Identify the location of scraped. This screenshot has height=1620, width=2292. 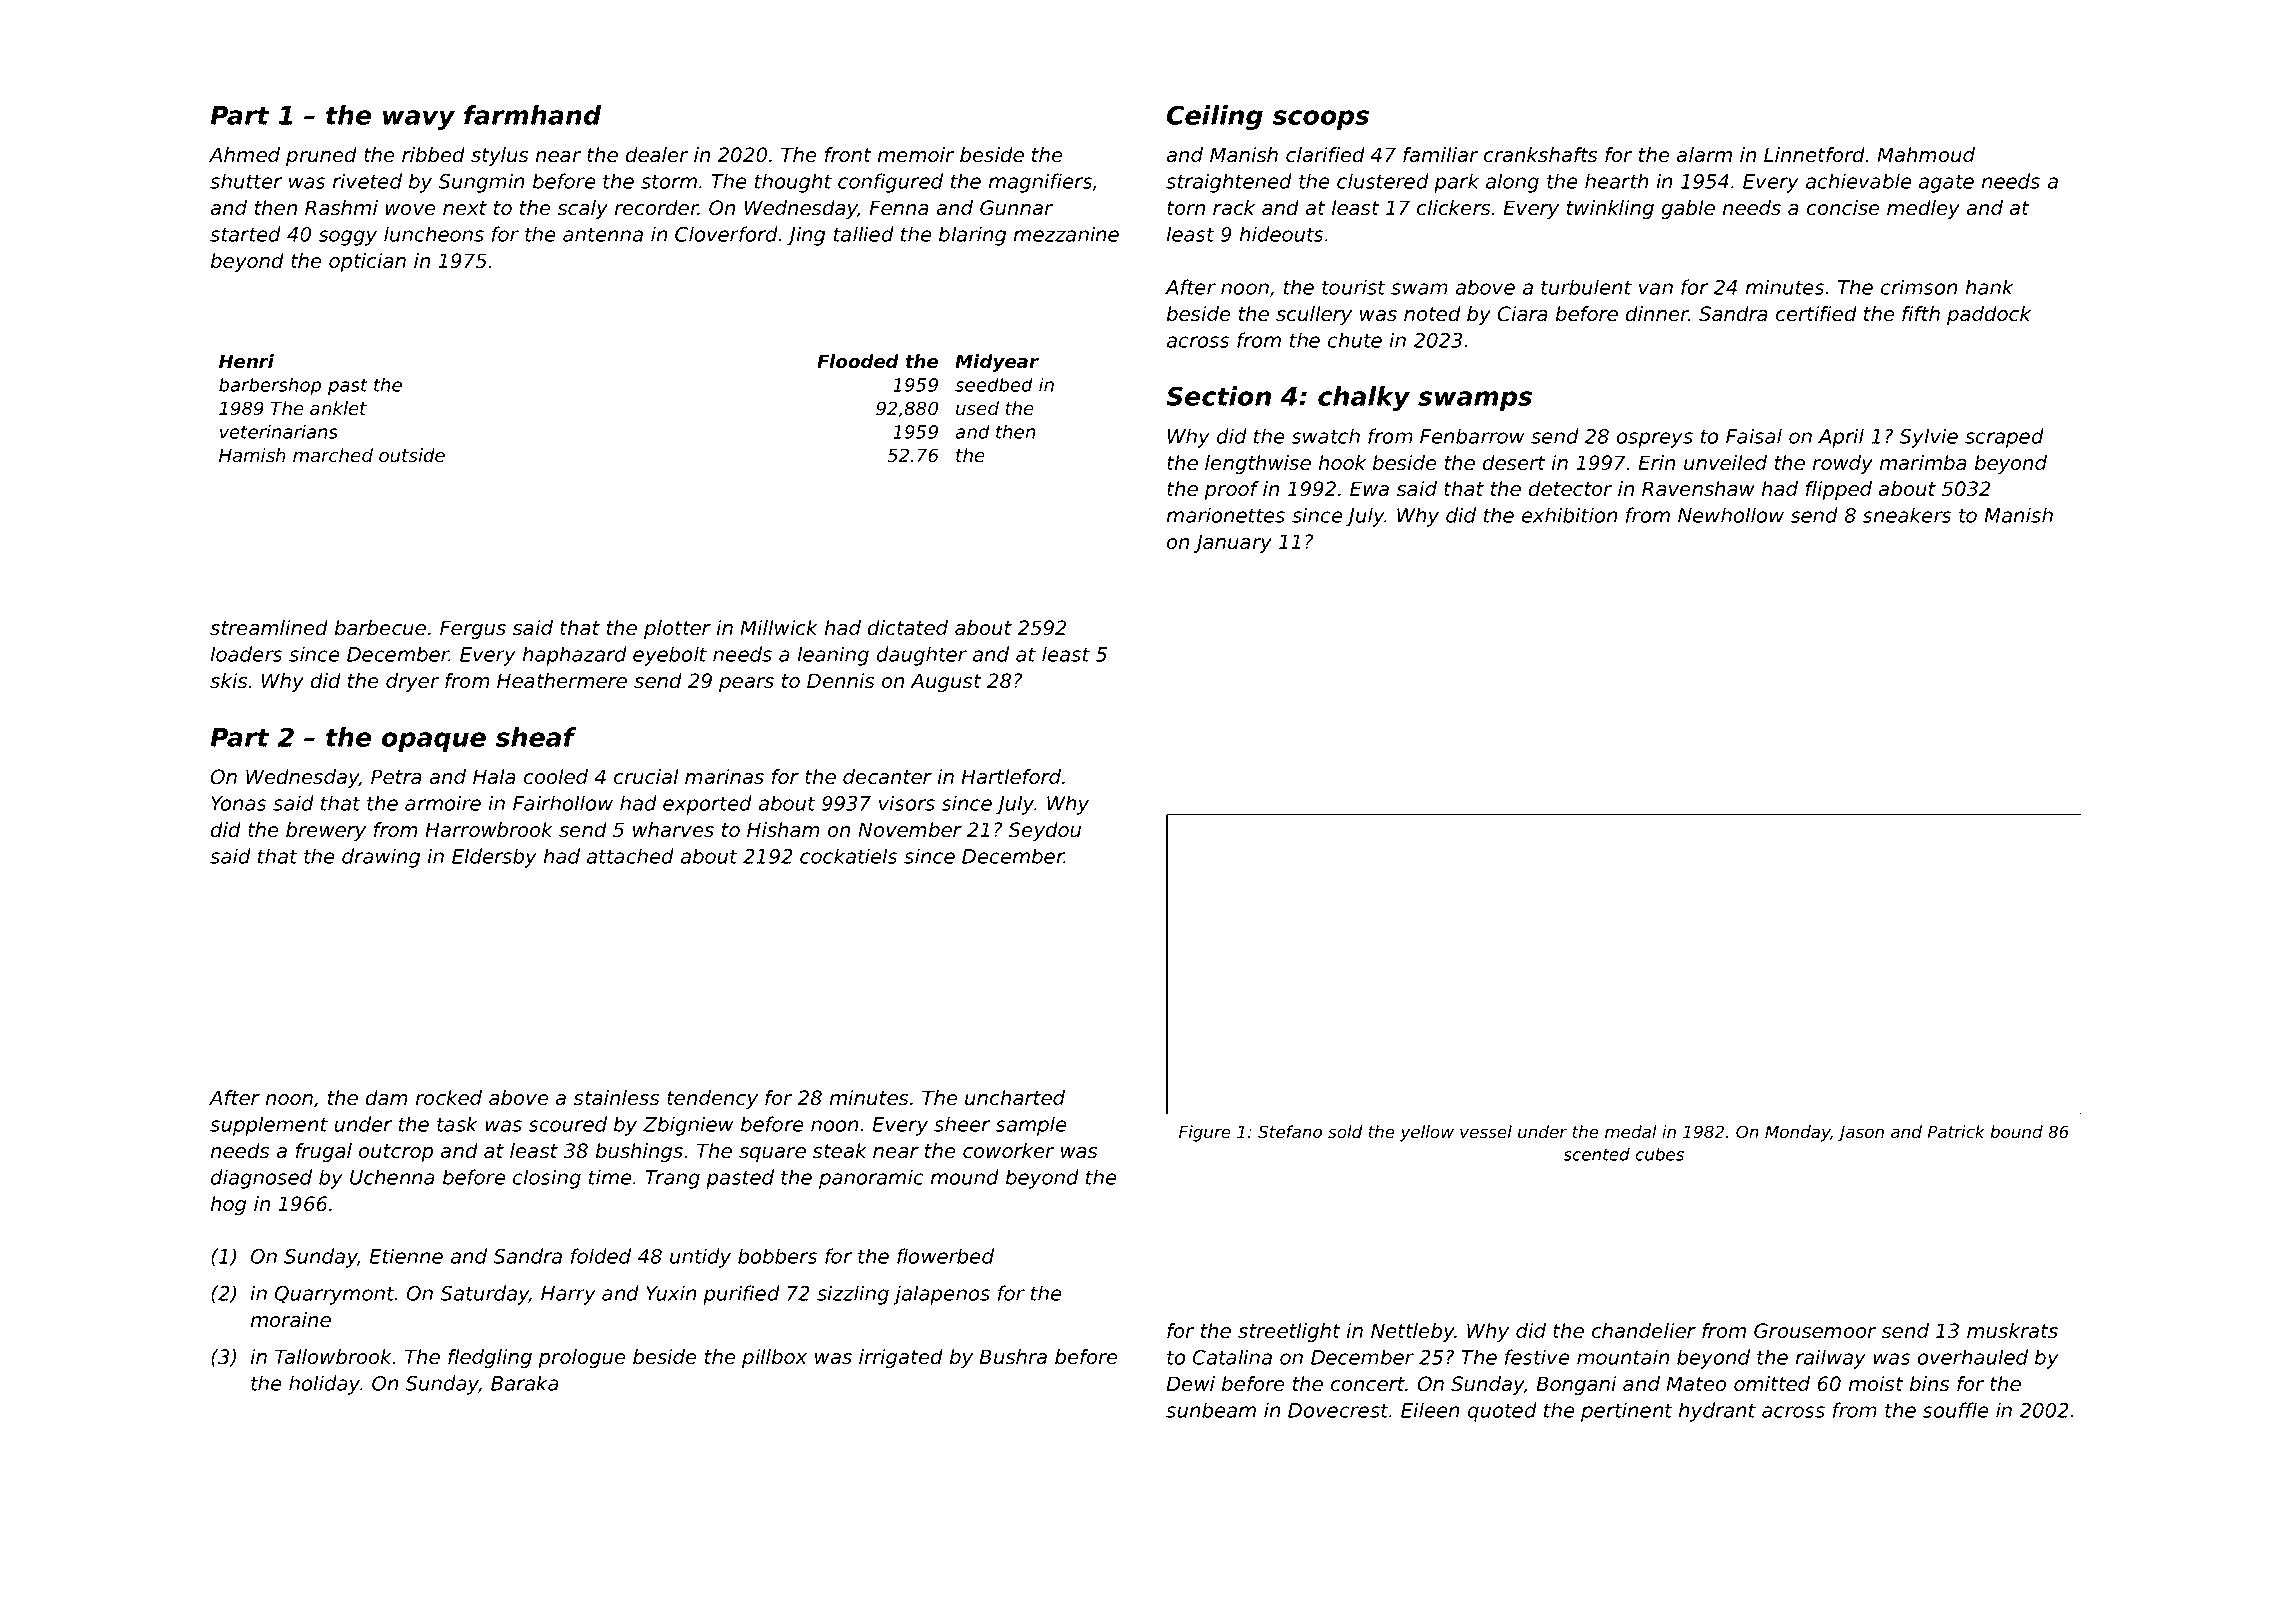
(2004, 438).
